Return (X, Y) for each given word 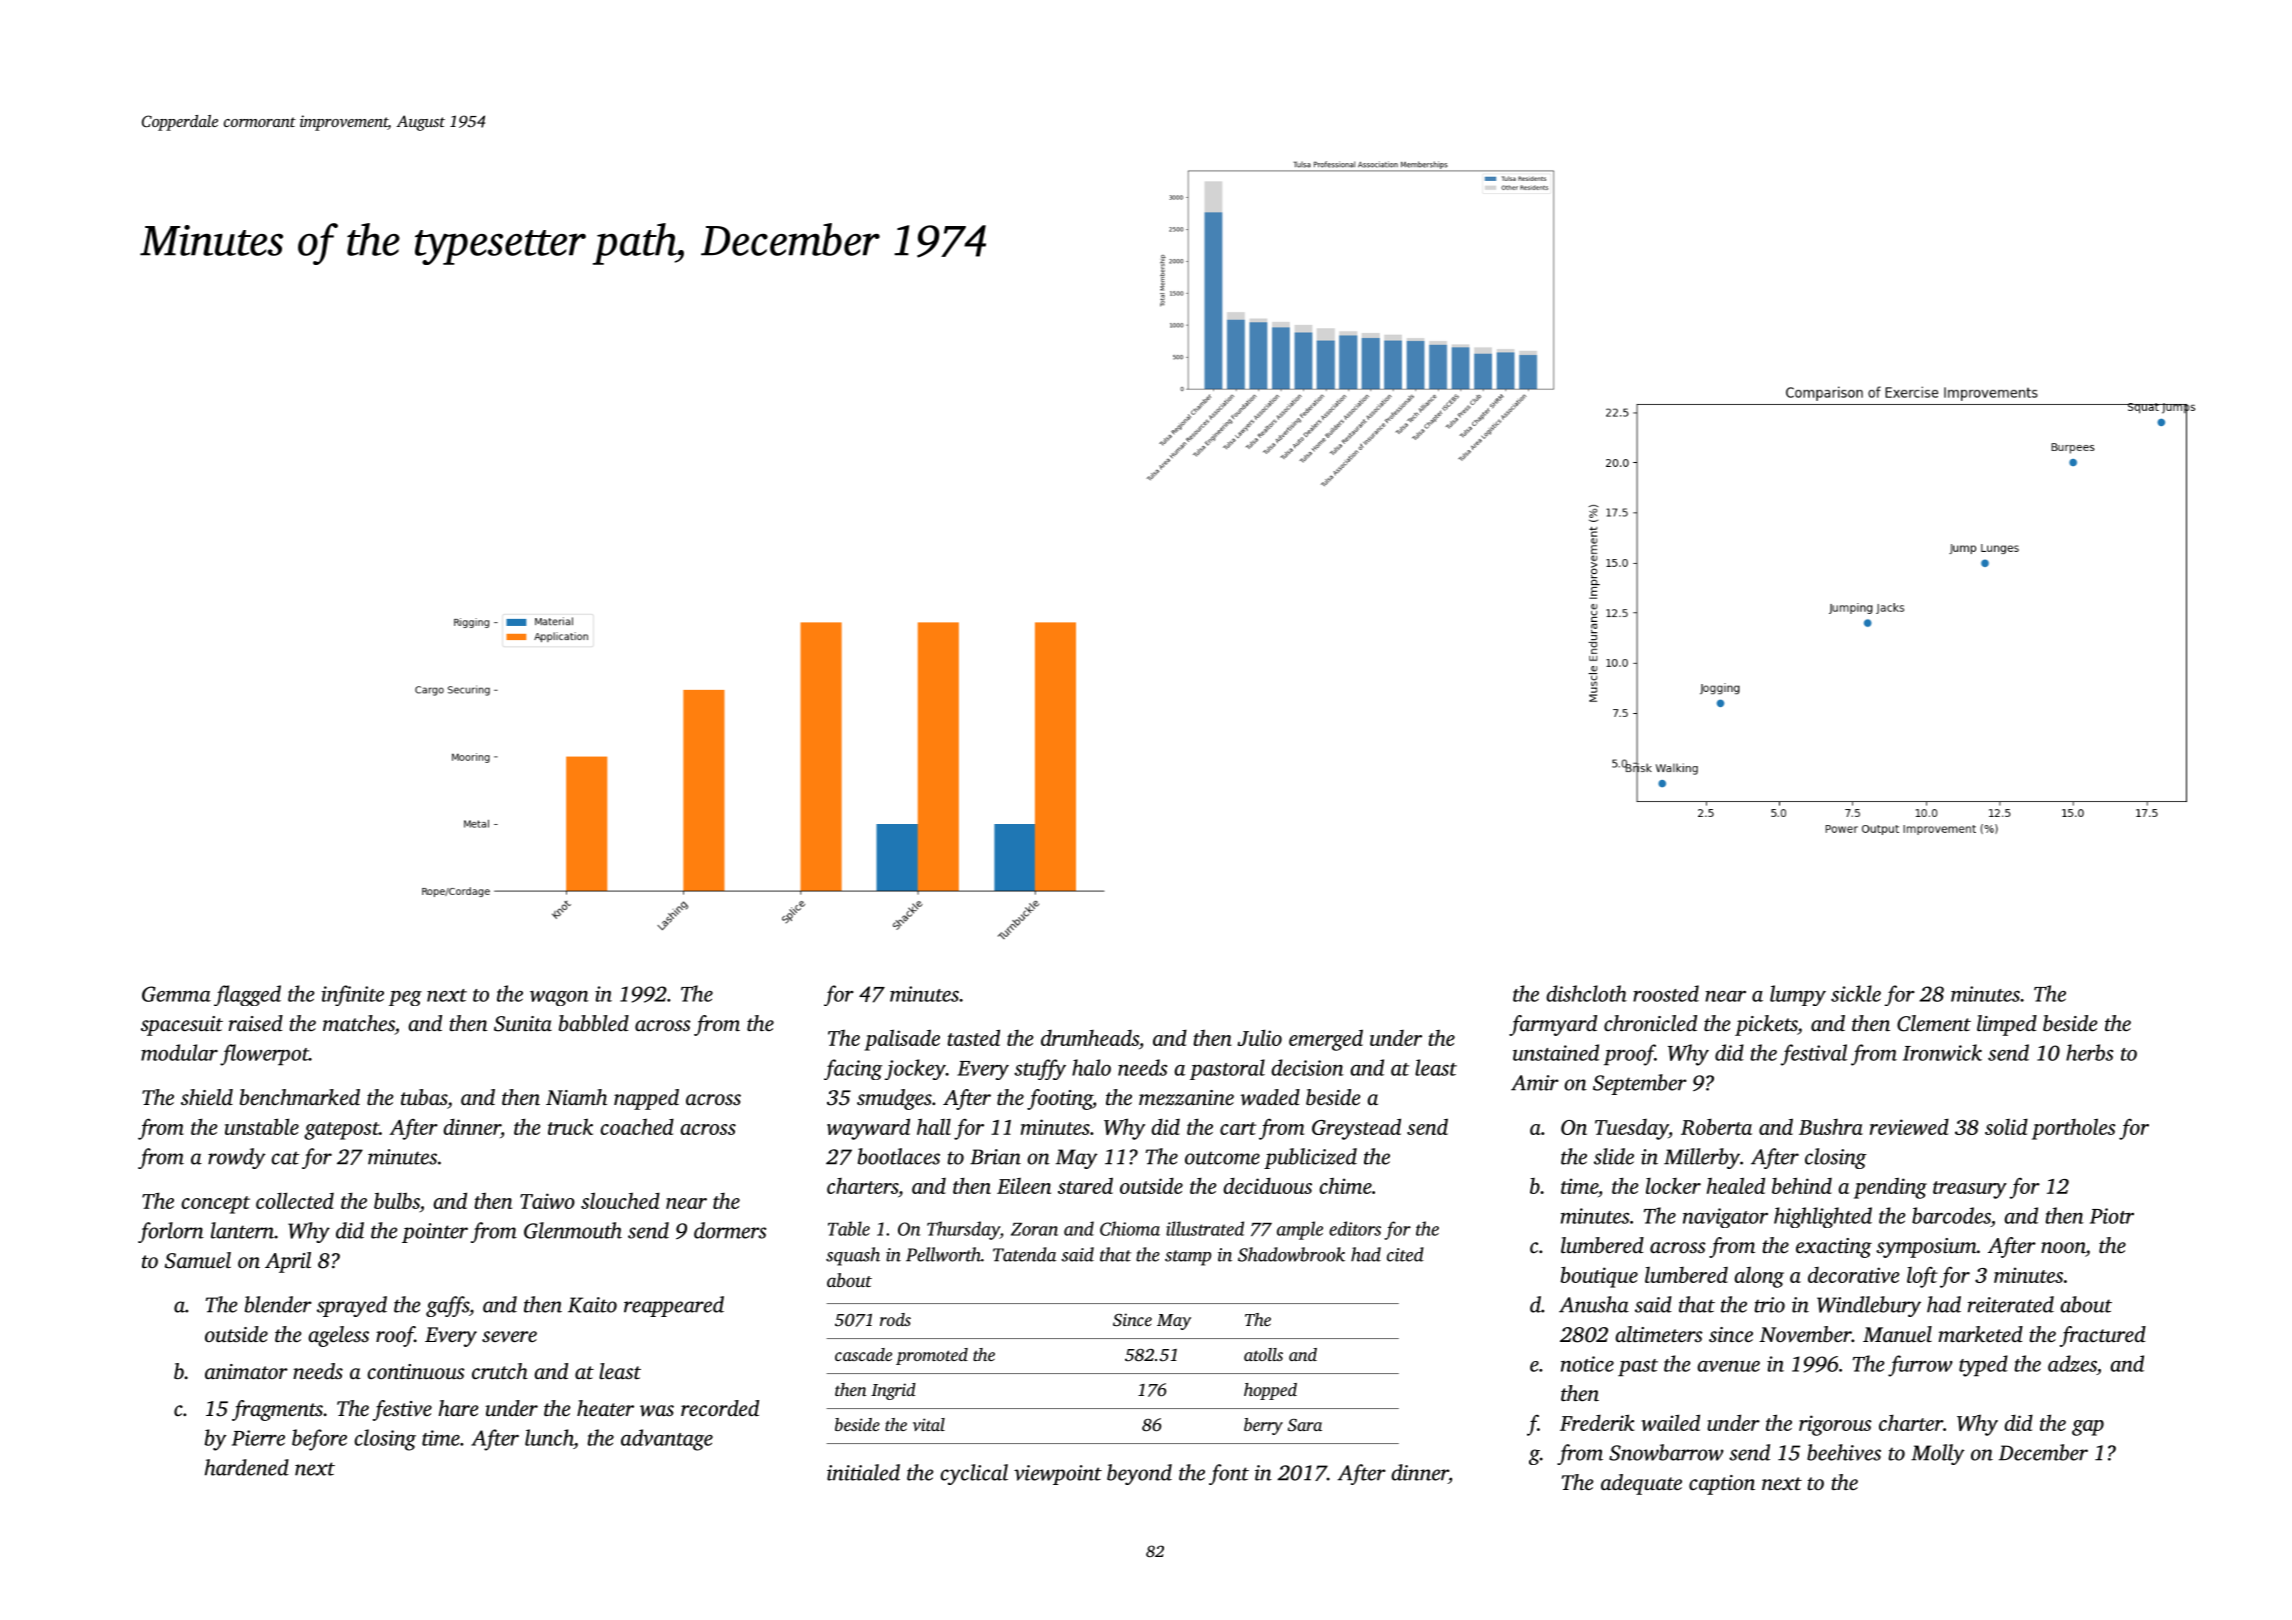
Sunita (523, 1024)
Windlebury (1869, 1306)
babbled (594, 1023)
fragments (277, 1410)
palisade (902, 1040)
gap (2088, 1428)
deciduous (1267, 1186)
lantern (242, 1230)
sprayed (352, 1306)
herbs (2089, 1052)
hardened (247, 1467)
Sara (1305, 1425)
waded (1270, 1097)
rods (895, 1319)
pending (1890, 1188)
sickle (1856, 993)
